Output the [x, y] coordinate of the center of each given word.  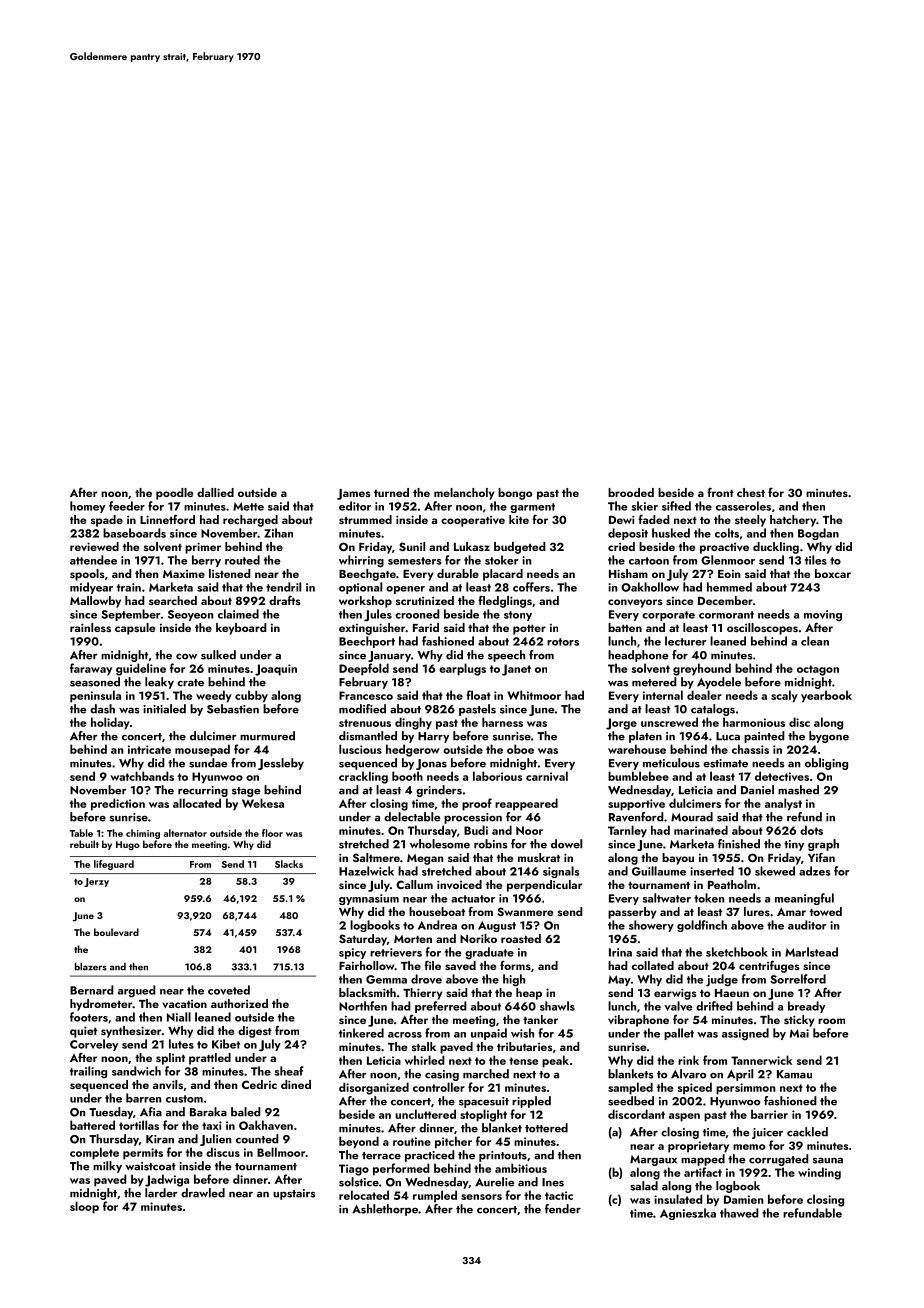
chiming [143, 834]
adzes [814, 871]
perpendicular [544, 886]
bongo [515, 494]
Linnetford [167, 519]
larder [161, 1193]
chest [751, 492]
